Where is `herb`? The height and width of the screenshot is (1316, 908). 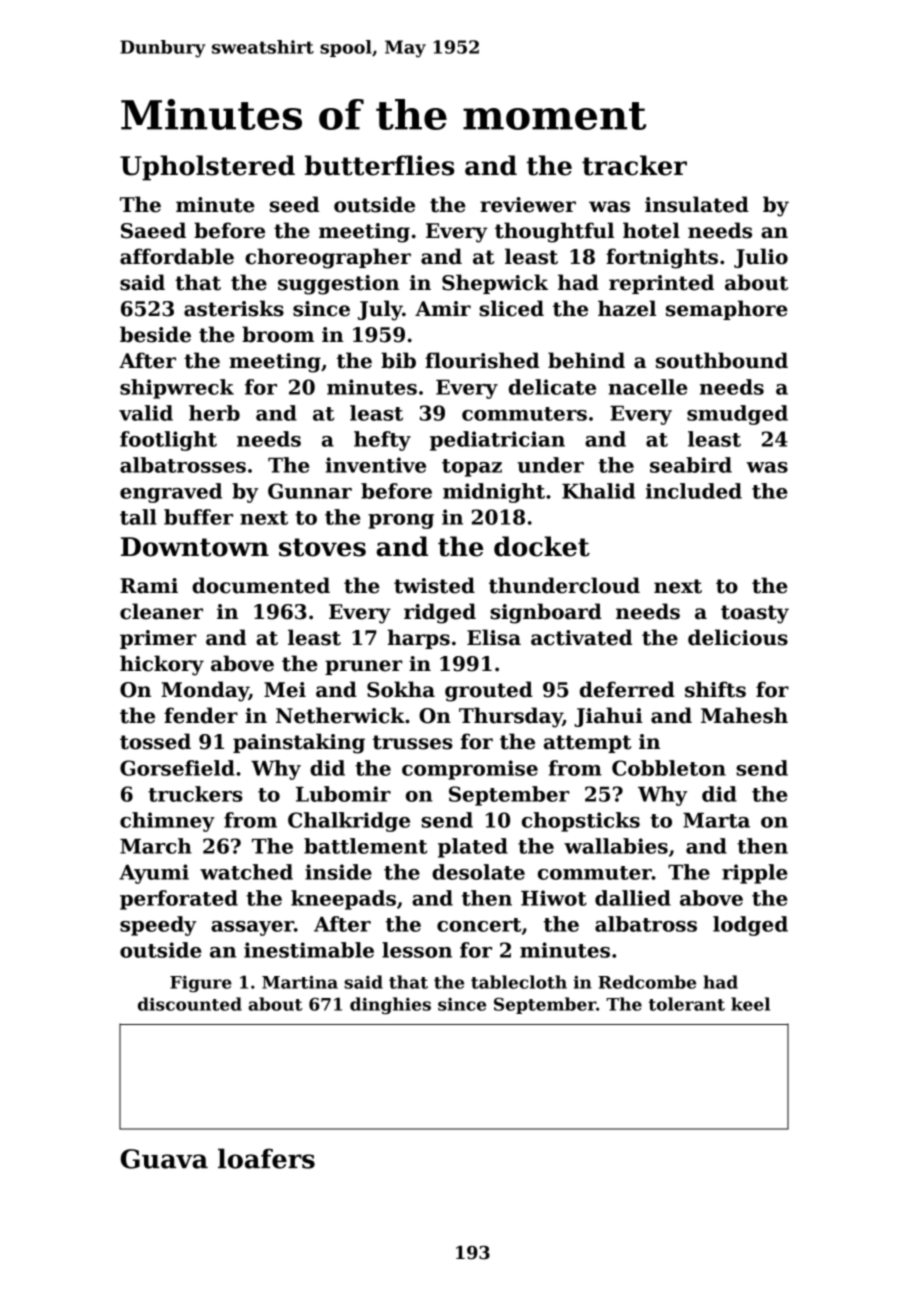 herb is located at coordinates (214, 413).
